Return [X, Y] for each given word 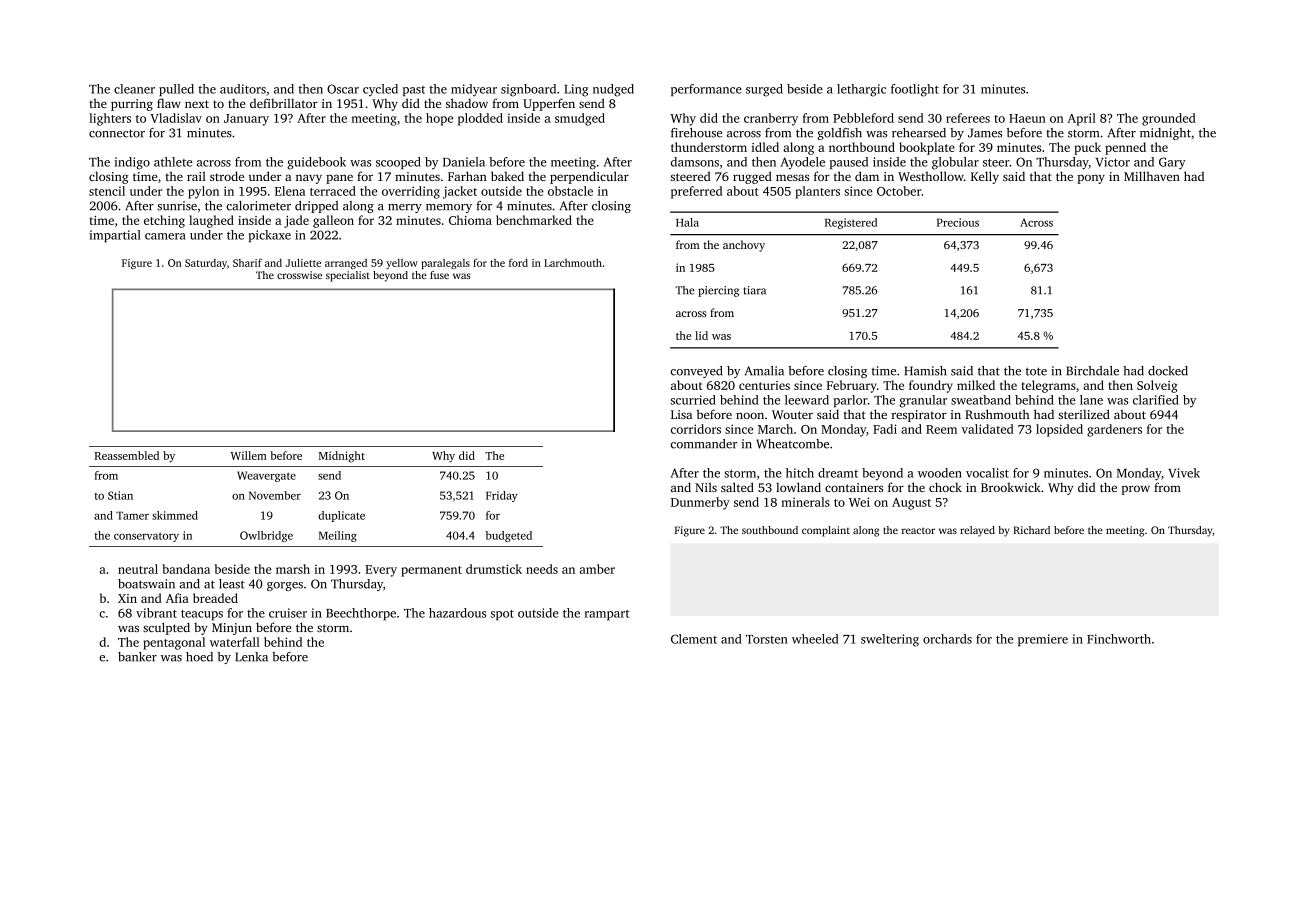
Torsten [767, 639]
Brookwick [1011, 487]
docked [1168, 371]
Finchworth [1119, 639]
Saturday [206, 264]
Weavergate [266, 476]
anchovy [744, 246]
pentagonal [174, 643]
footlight [915, 90]
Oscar [343, 89]
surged [764, 90]
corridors [696, 429]
